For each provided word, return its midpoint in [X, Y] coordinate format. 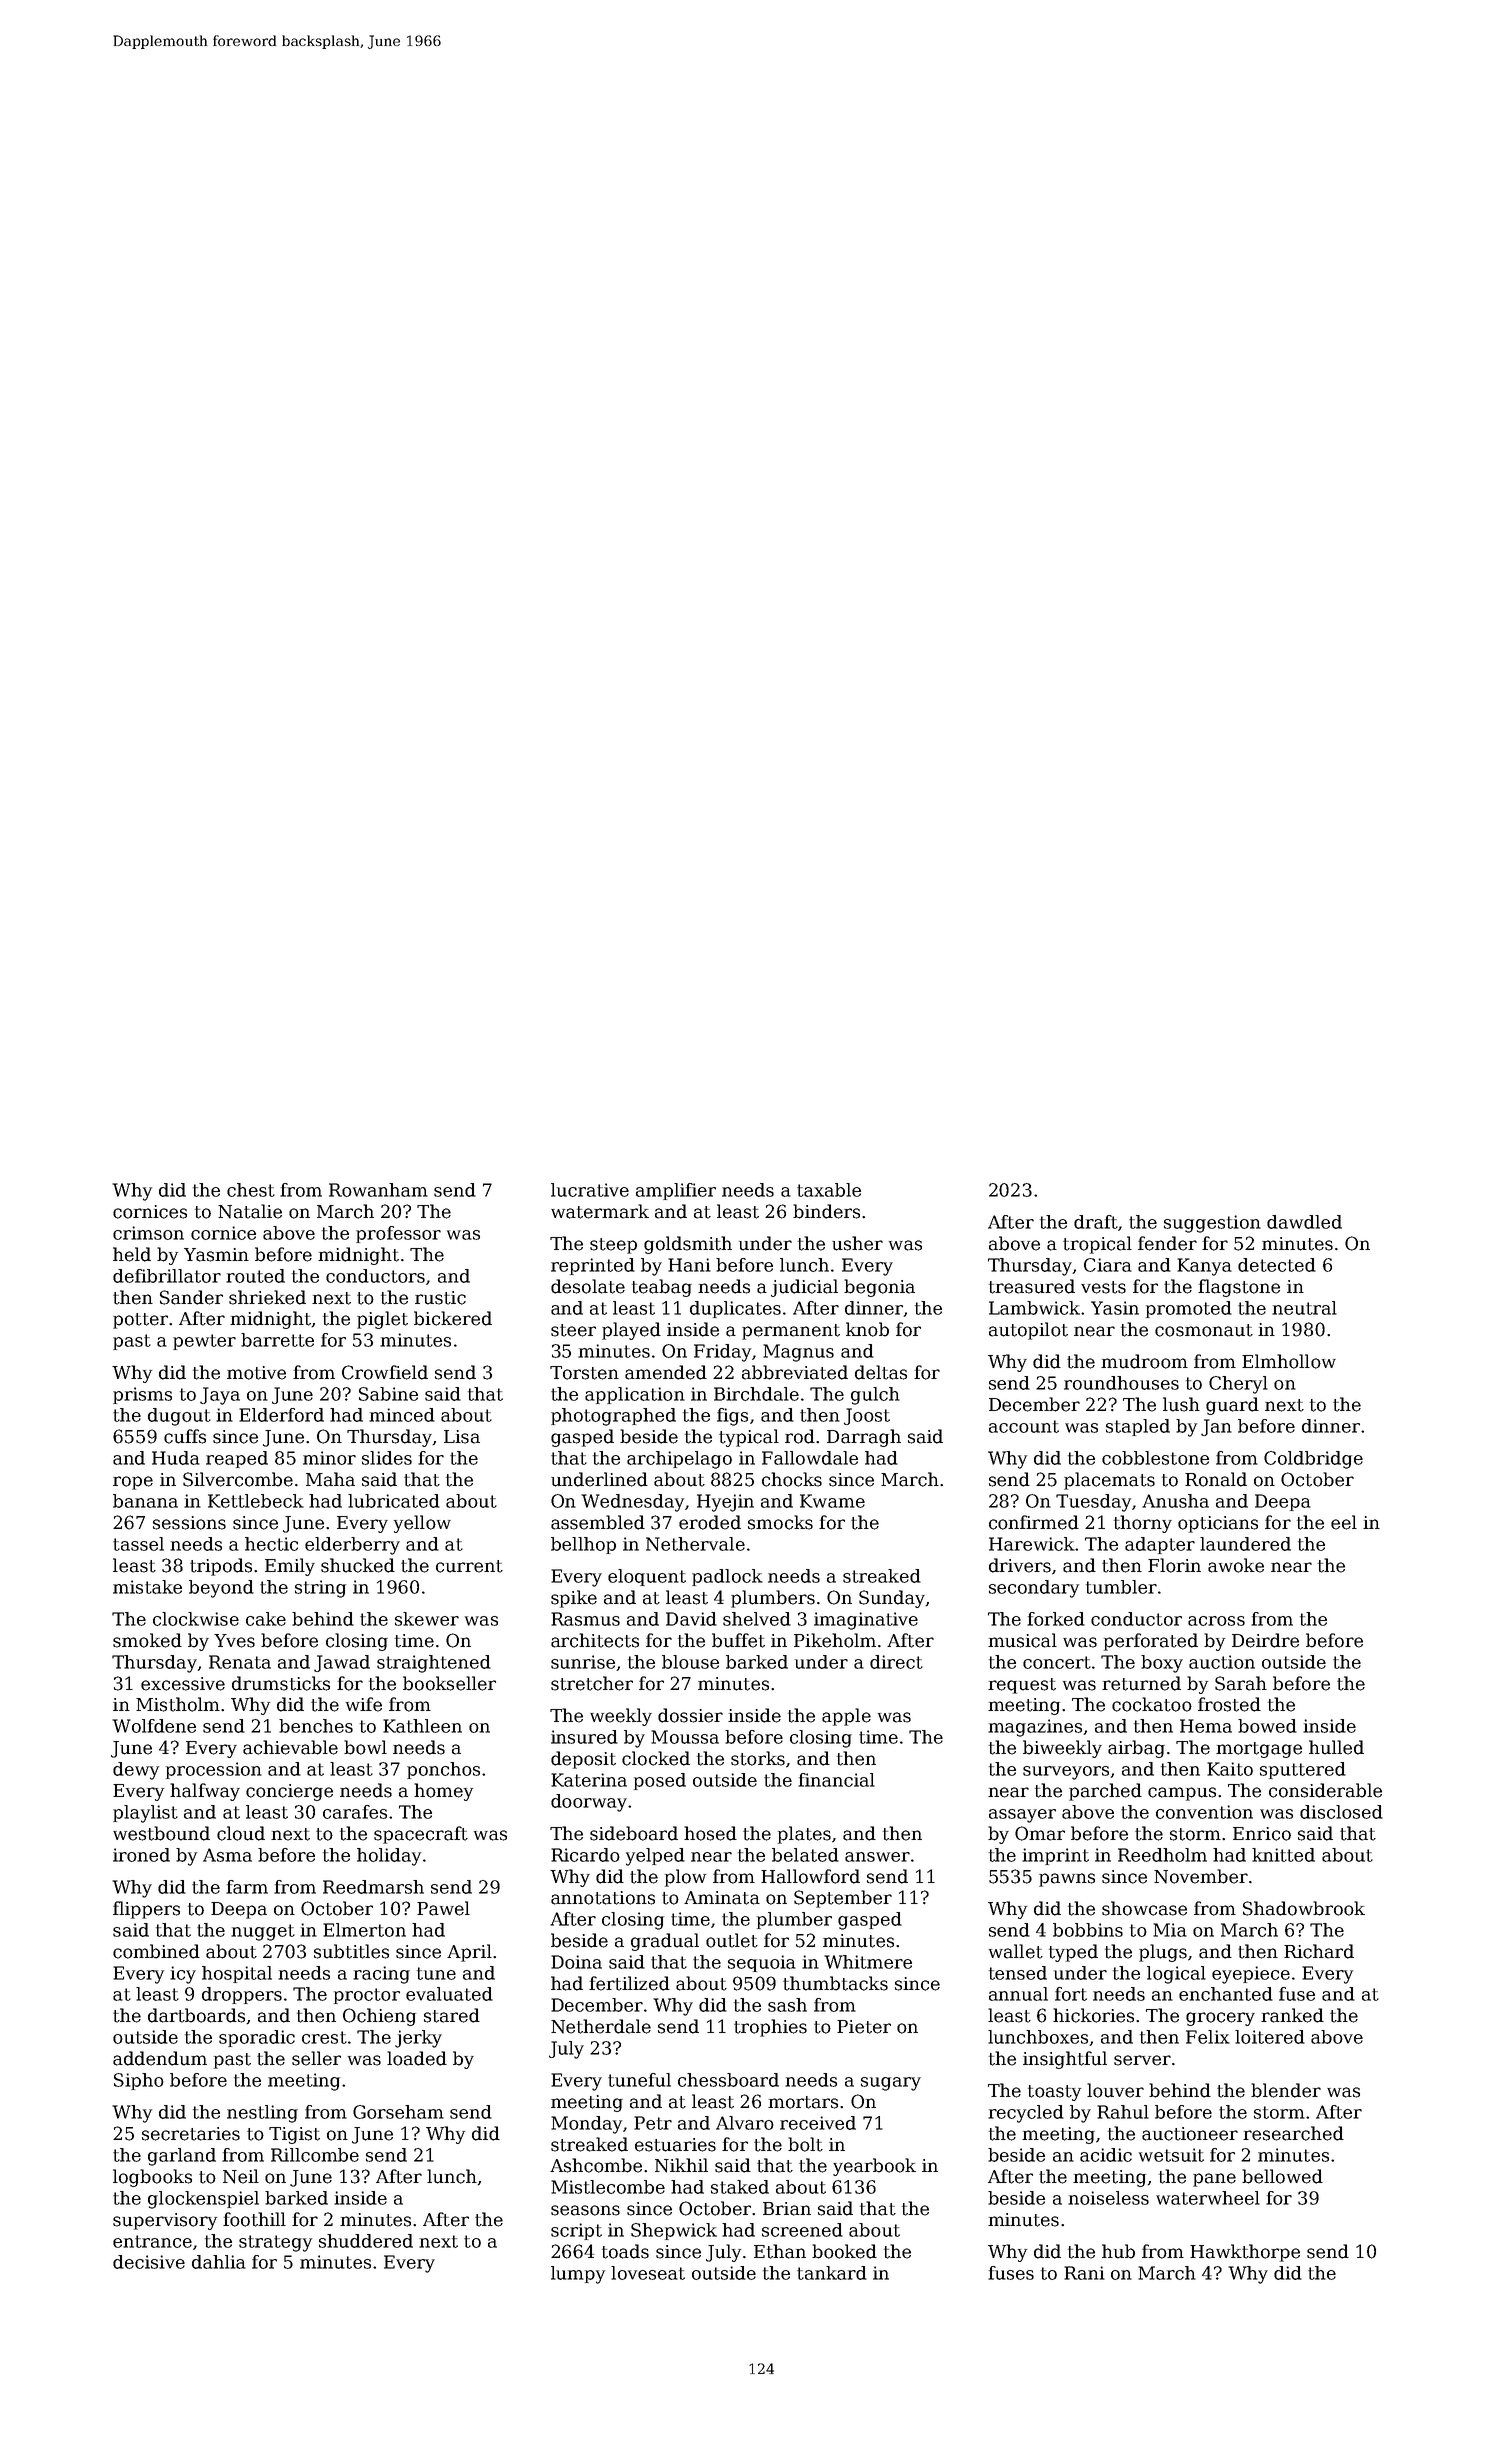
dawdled [1304, 1222]
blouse [690, 1662]
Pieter [864, 2027]
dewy [136, 1771]
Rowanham [378, 1190]
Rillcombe [315, 2155]
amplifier [676, 1191]
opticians [1218, 1524]
